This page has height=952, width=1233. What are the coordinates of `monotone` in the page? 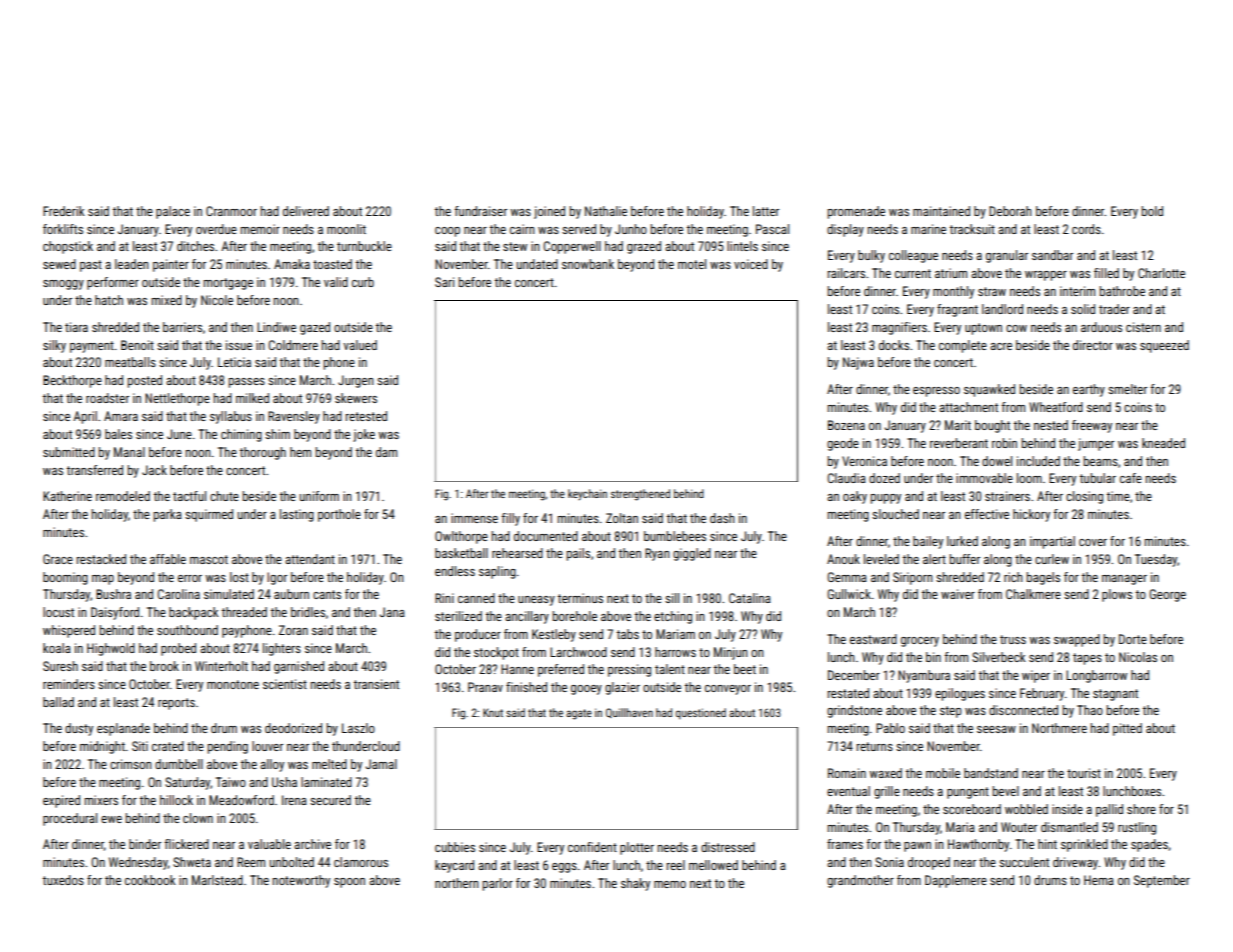 It's located at (233, 684).
